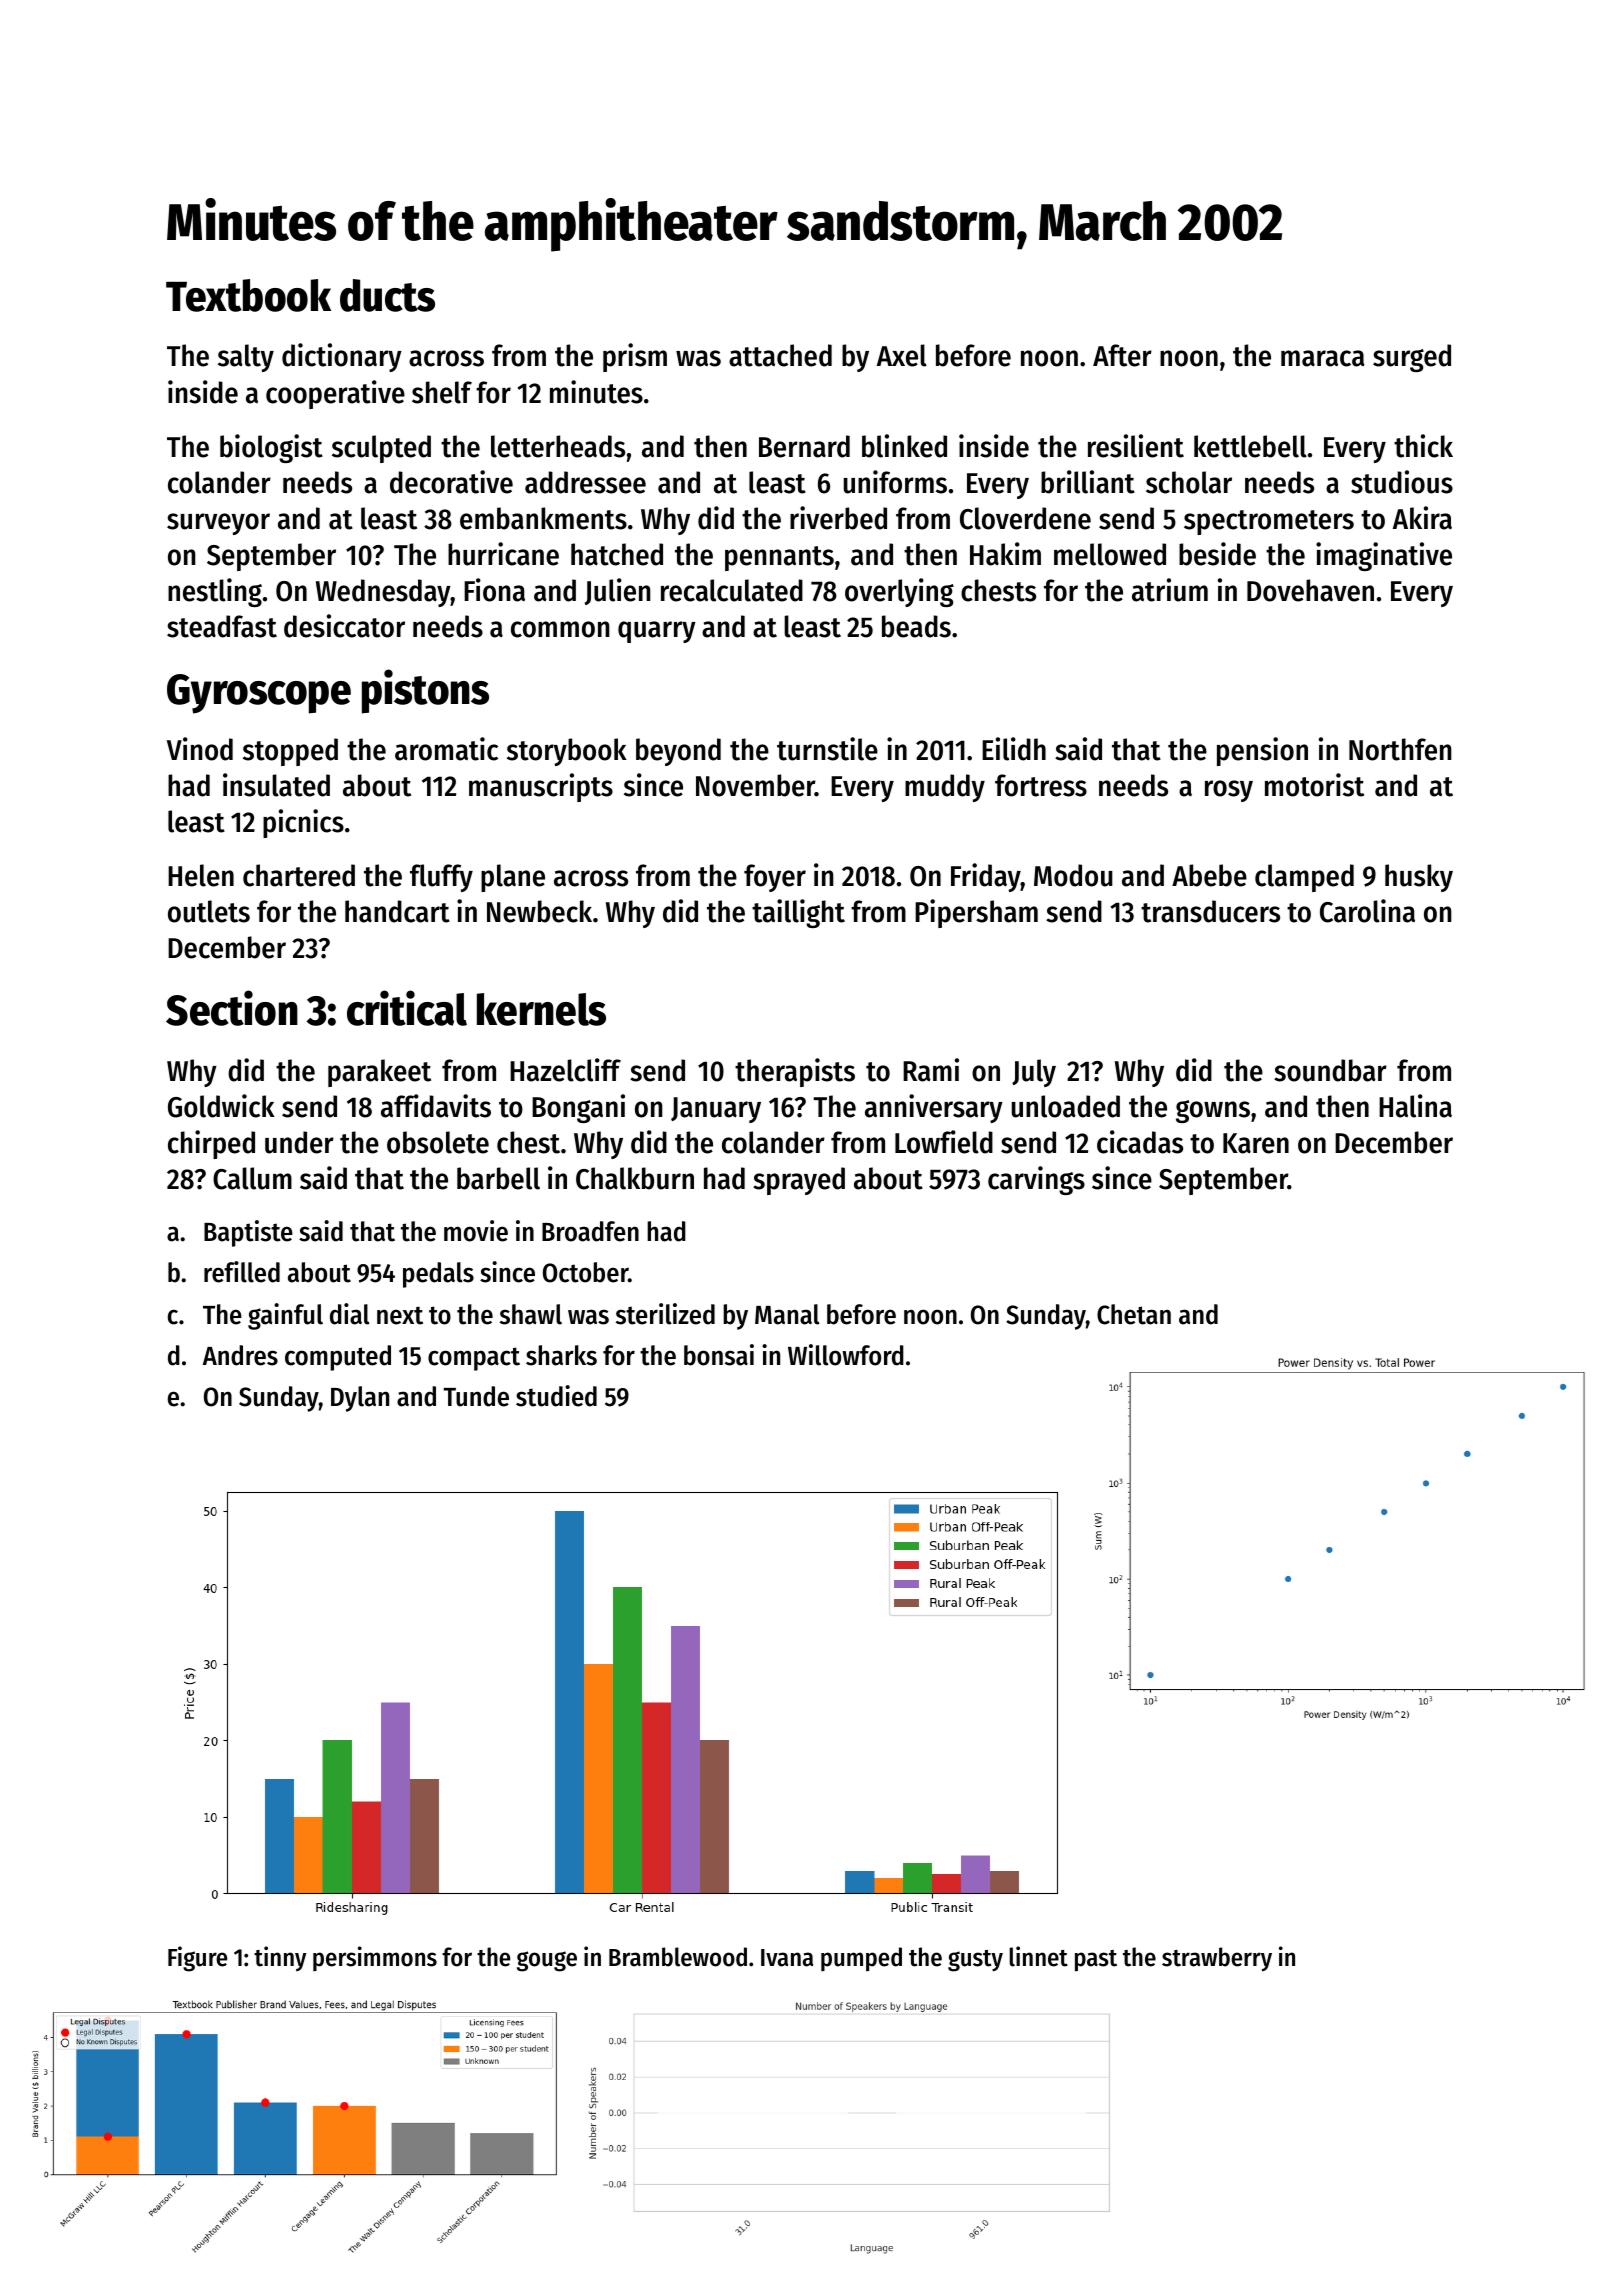 Image resolution: width=1620 pixels, height=2292 pixels. I want to click on hurricane, so click(503, 554).
